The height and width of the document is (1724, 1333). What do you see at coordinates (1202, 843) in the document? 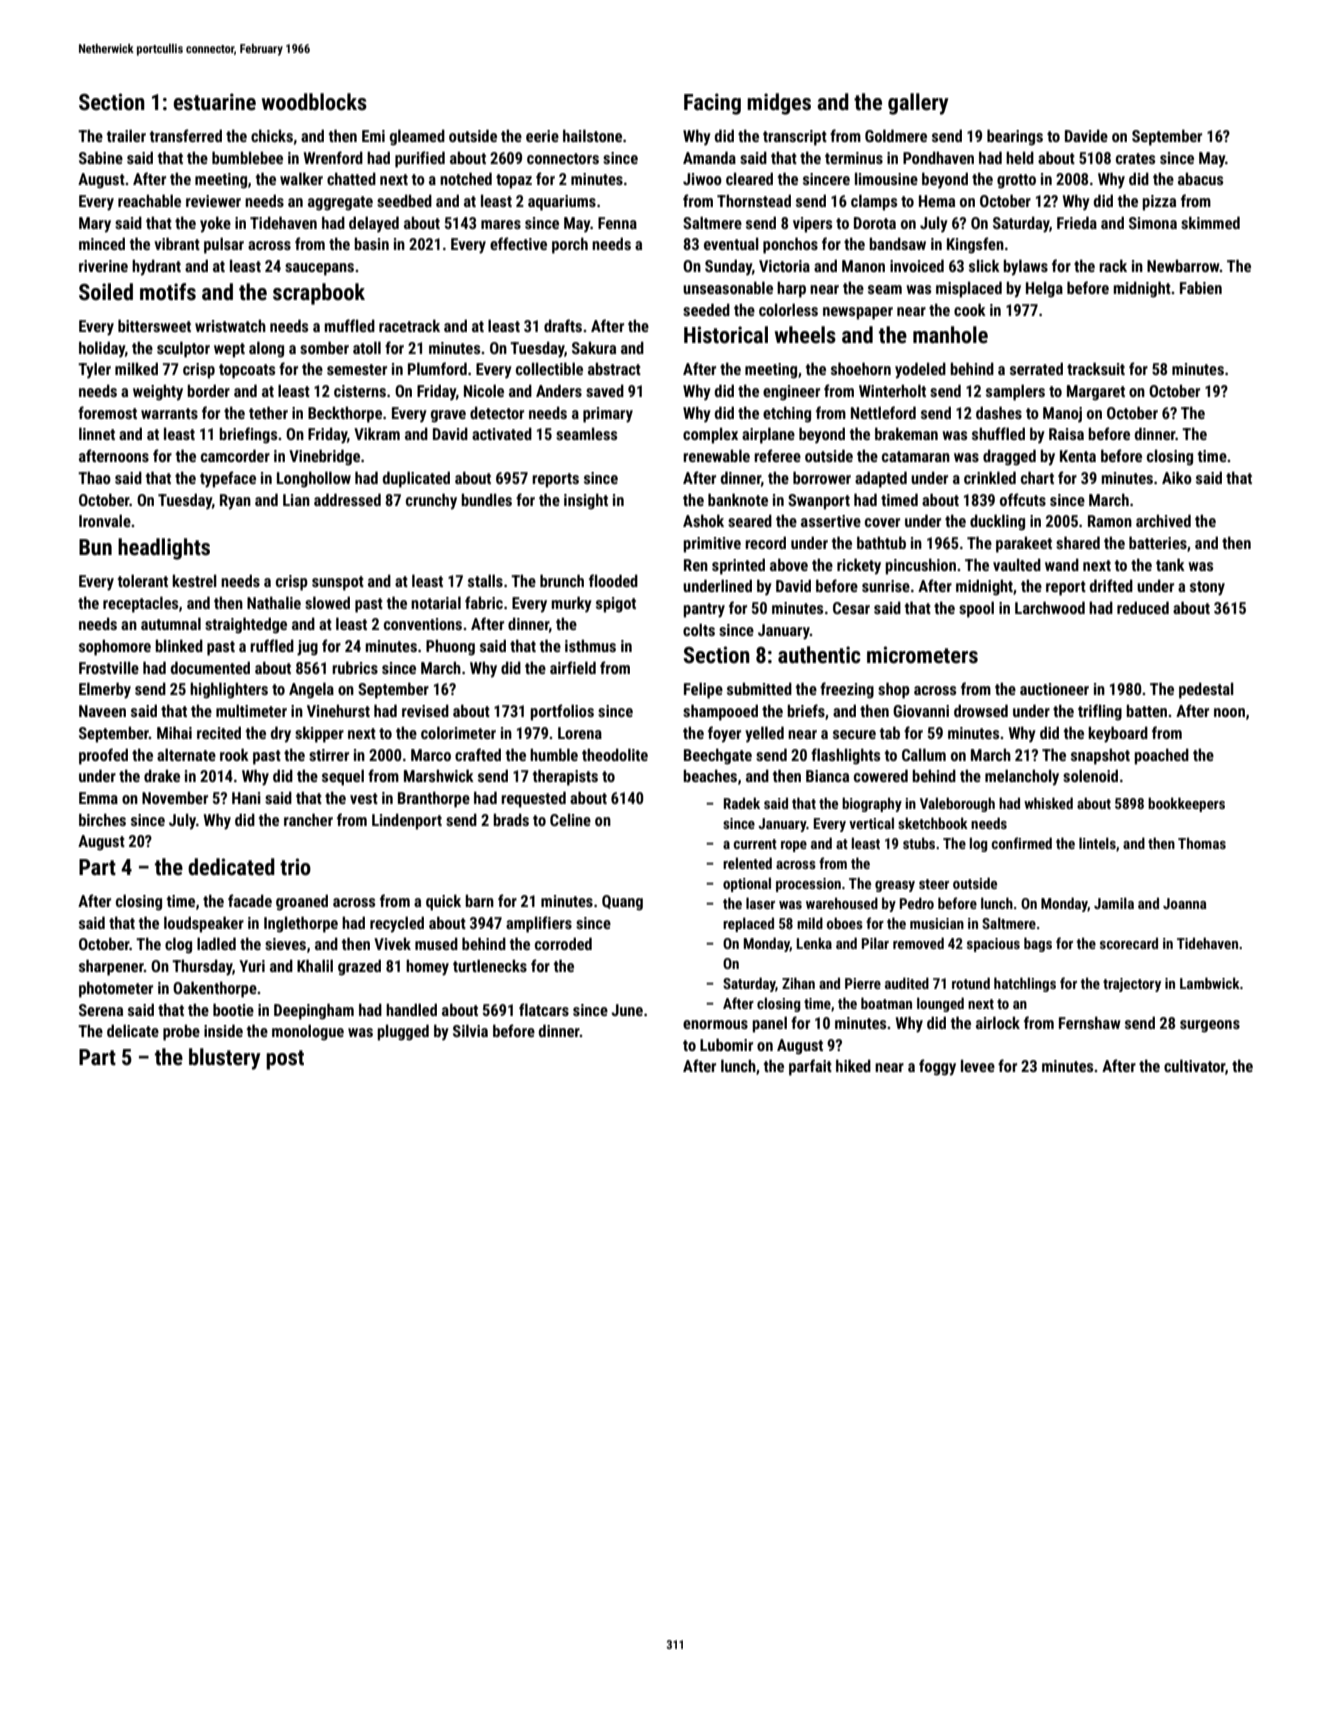
I see `Thomas` at bounding box center [1202, 843].
